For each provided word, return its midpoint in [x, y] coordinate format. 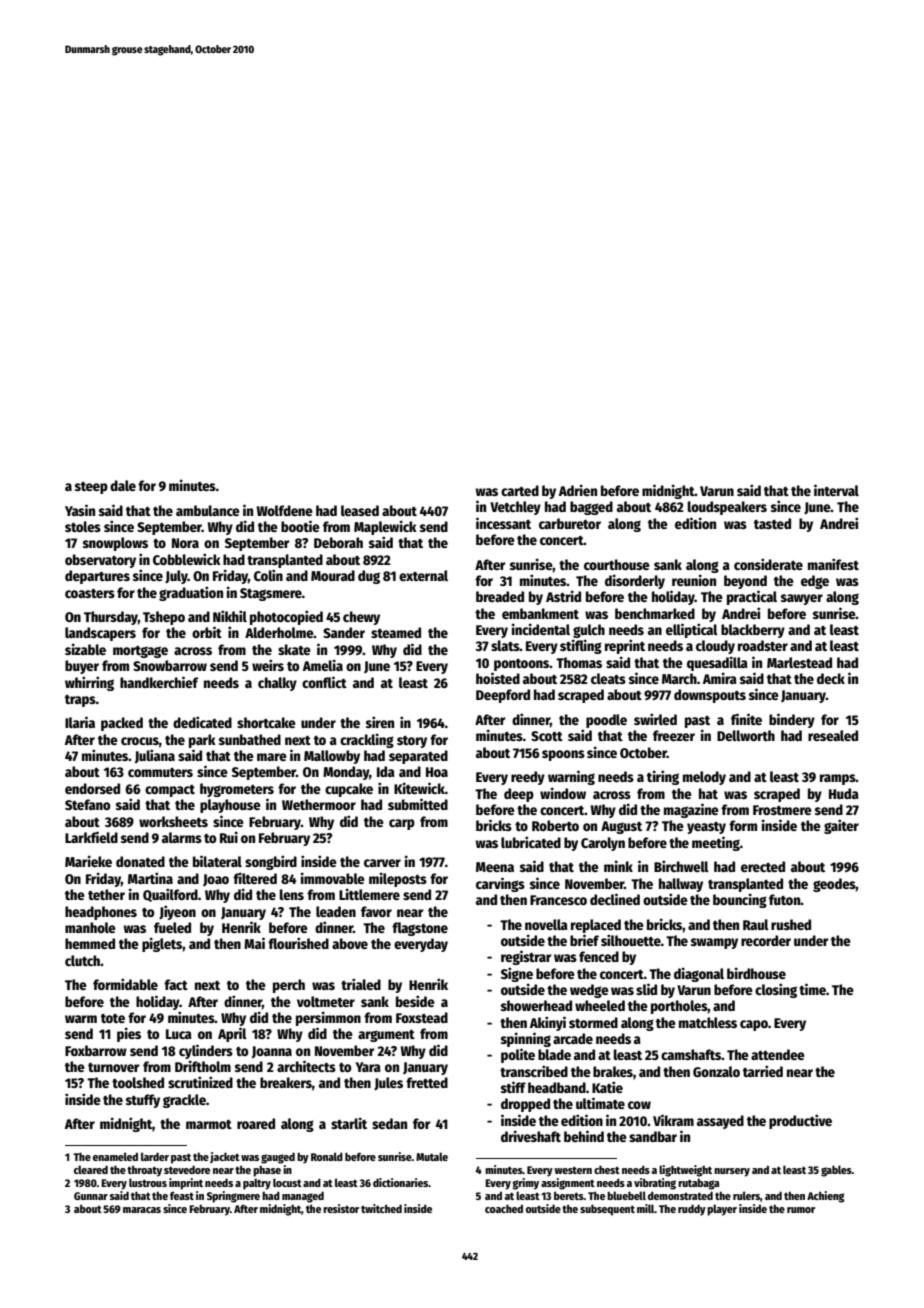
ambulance [208, 510]
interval [836, 490]
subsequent [607, 1210]
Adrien [578, 490]
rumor [801, 1210]
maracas [142, 1210]
